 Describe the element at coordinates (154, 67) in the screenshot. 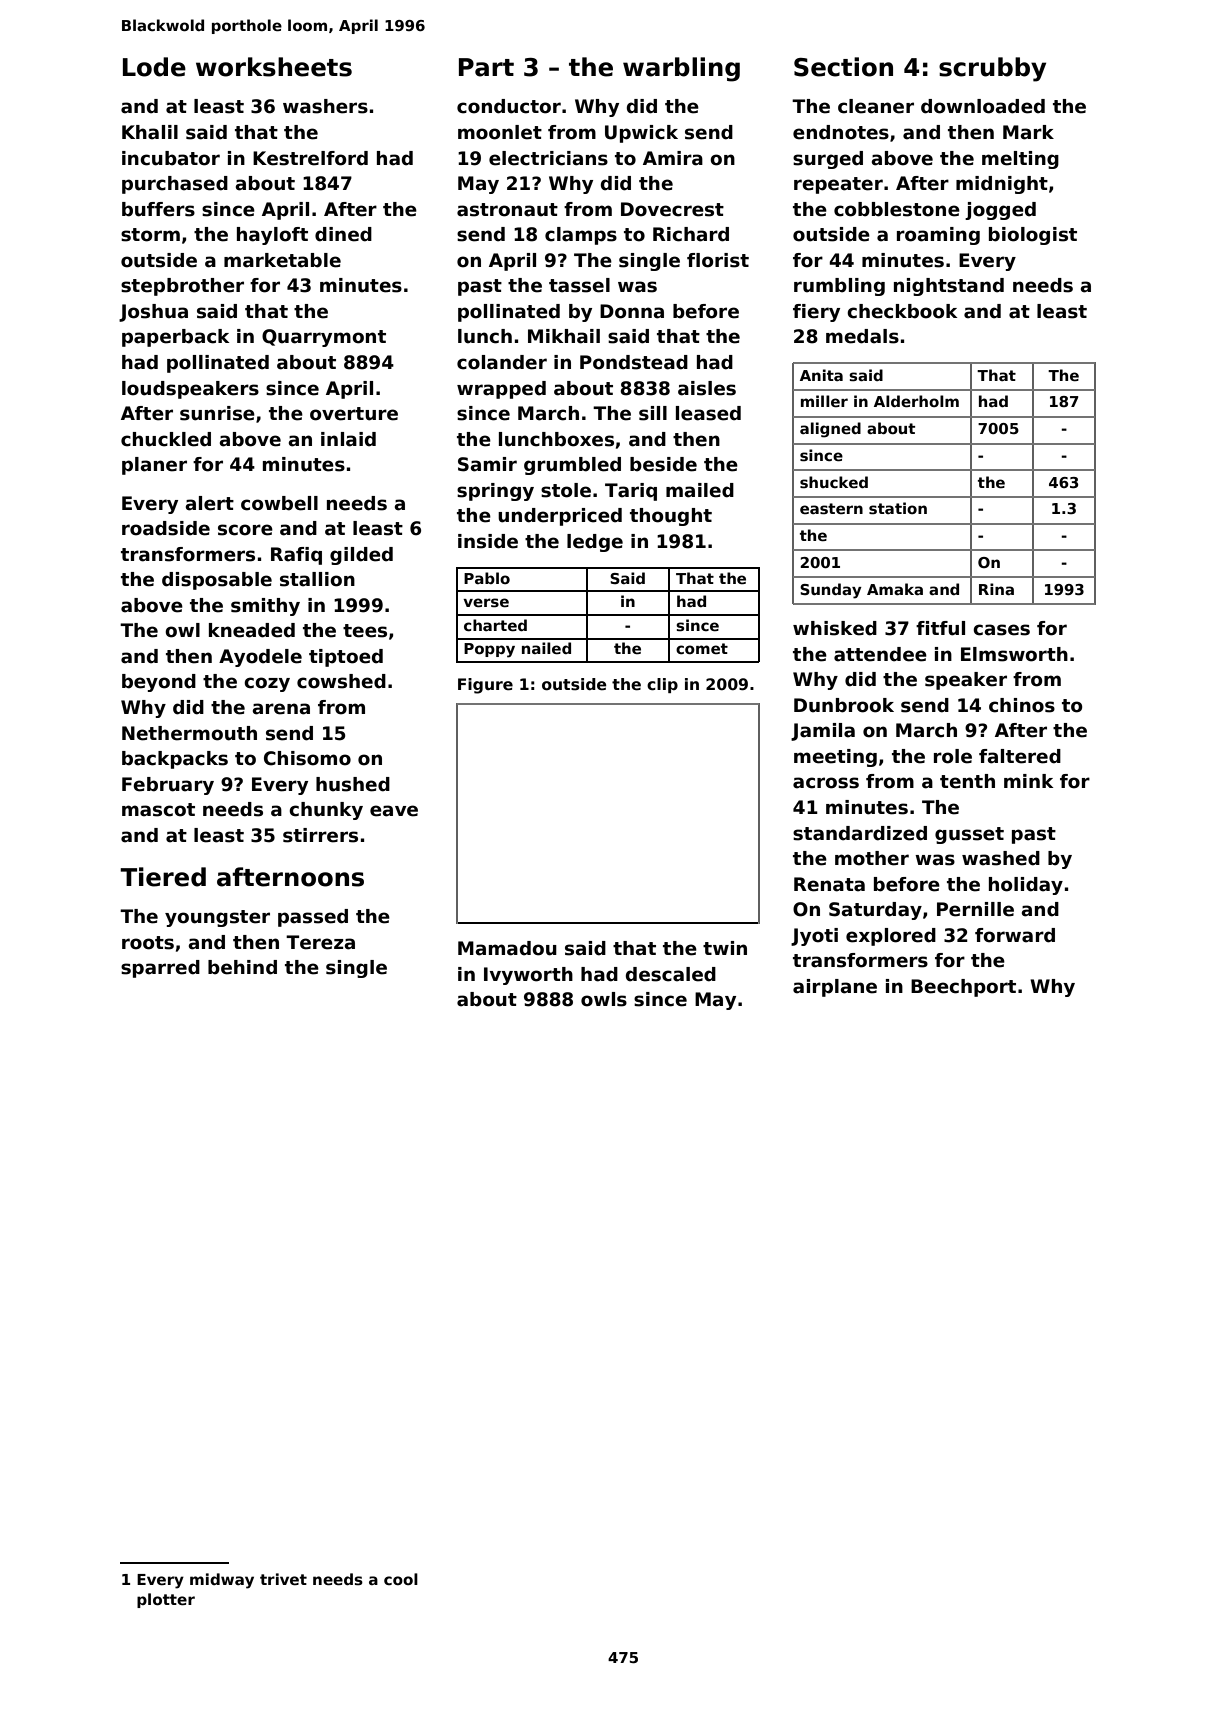

I see `Lode` at that location.
